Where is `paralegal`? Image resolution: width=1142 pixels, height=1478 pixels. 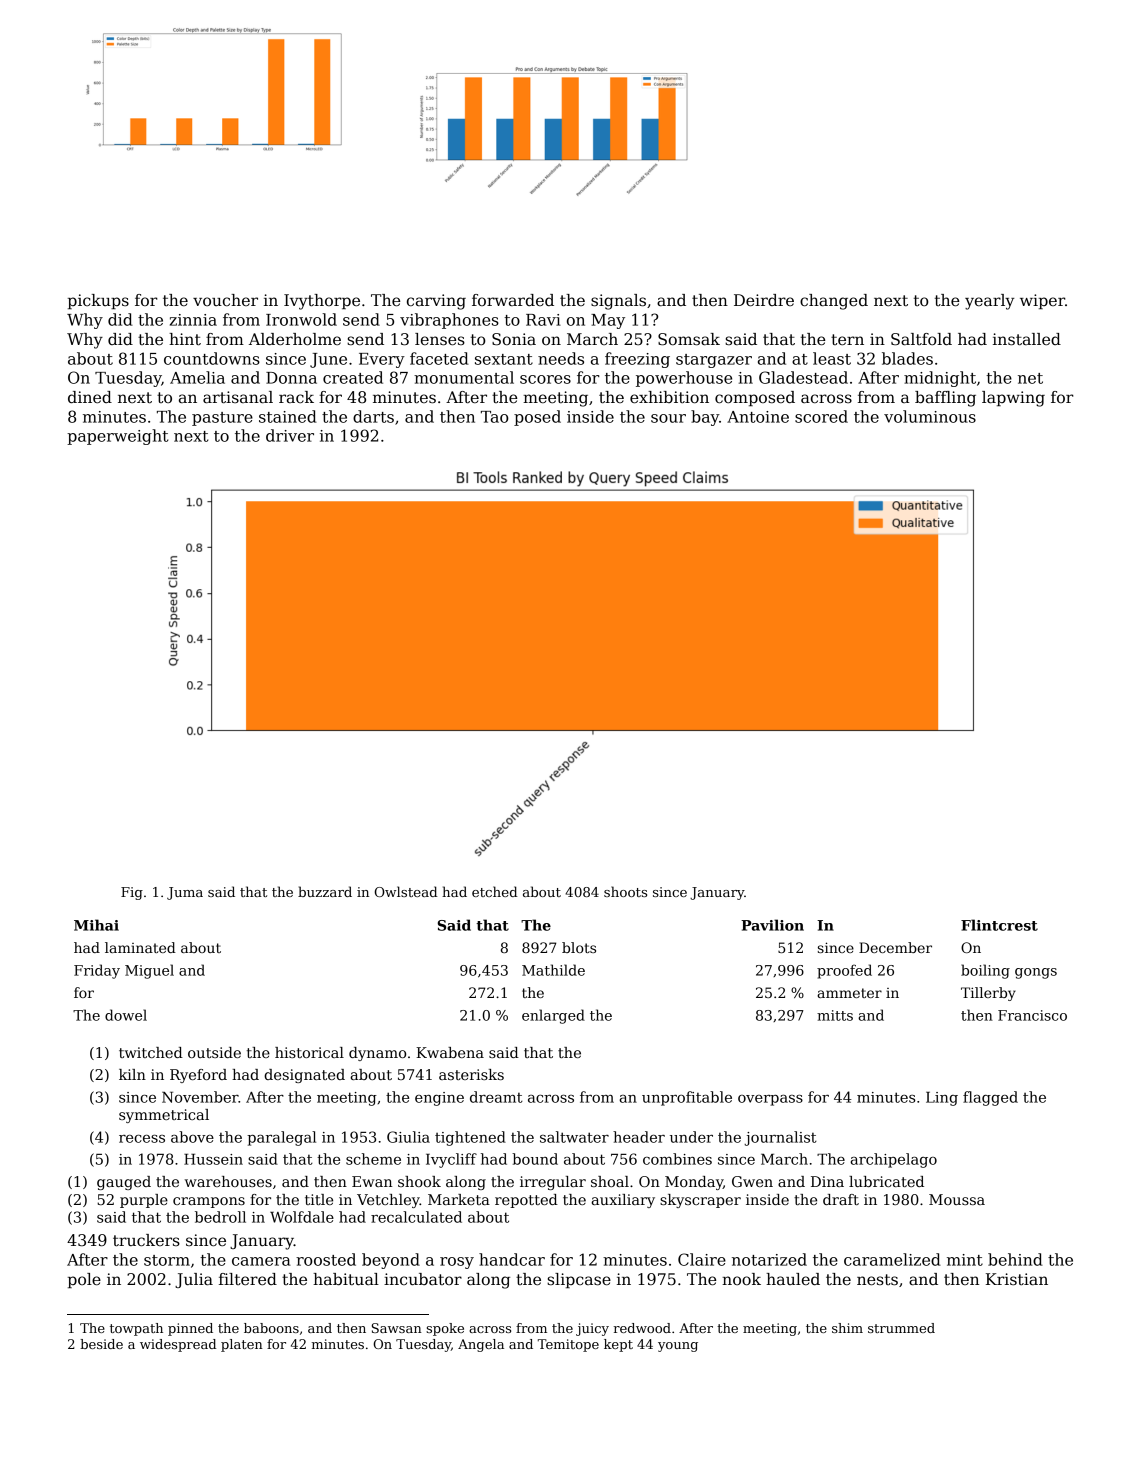
paralegal is located at coordinates (281, 1138).
